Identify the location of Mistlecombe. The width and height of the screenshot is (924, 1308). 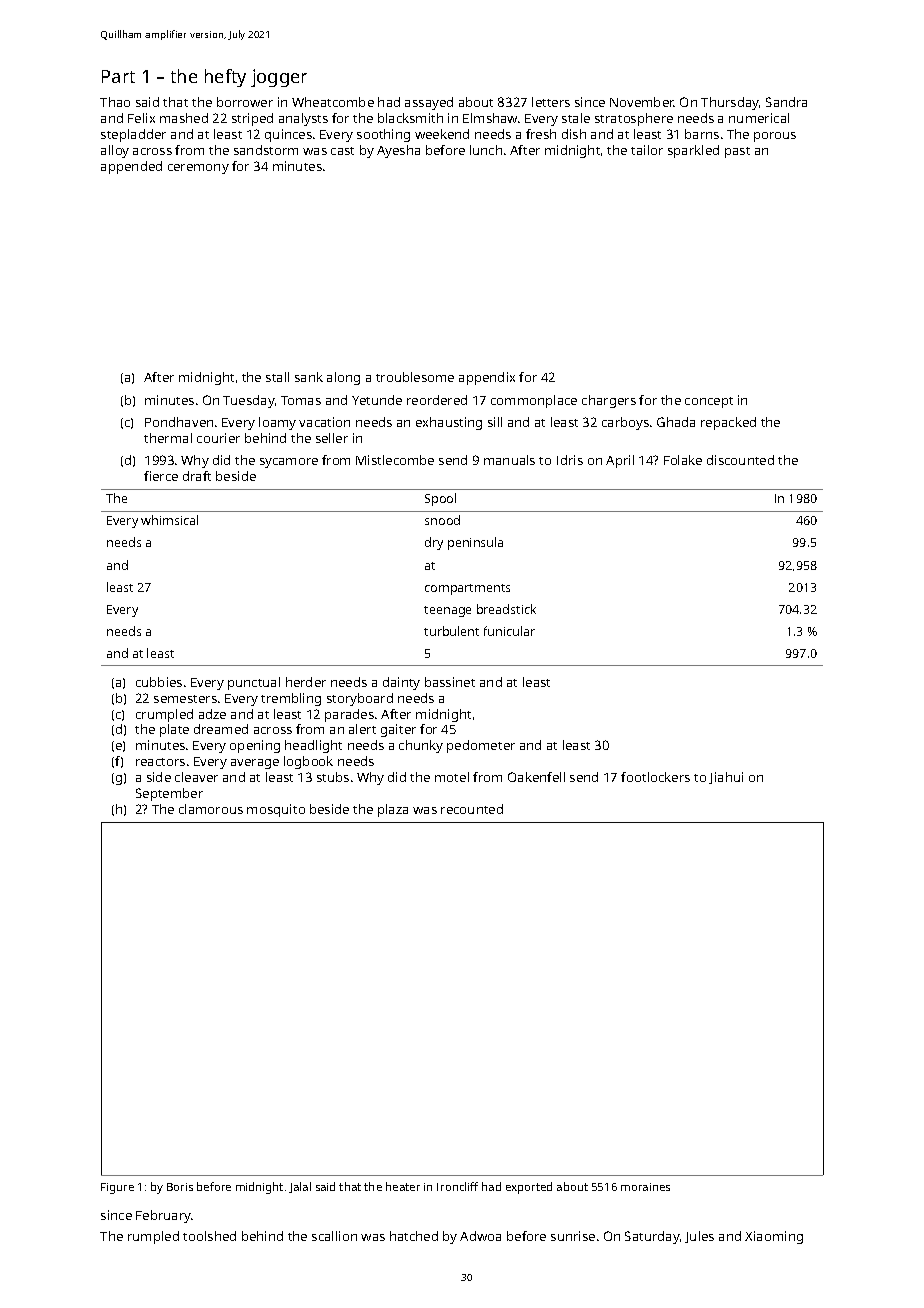
(395, 460).
